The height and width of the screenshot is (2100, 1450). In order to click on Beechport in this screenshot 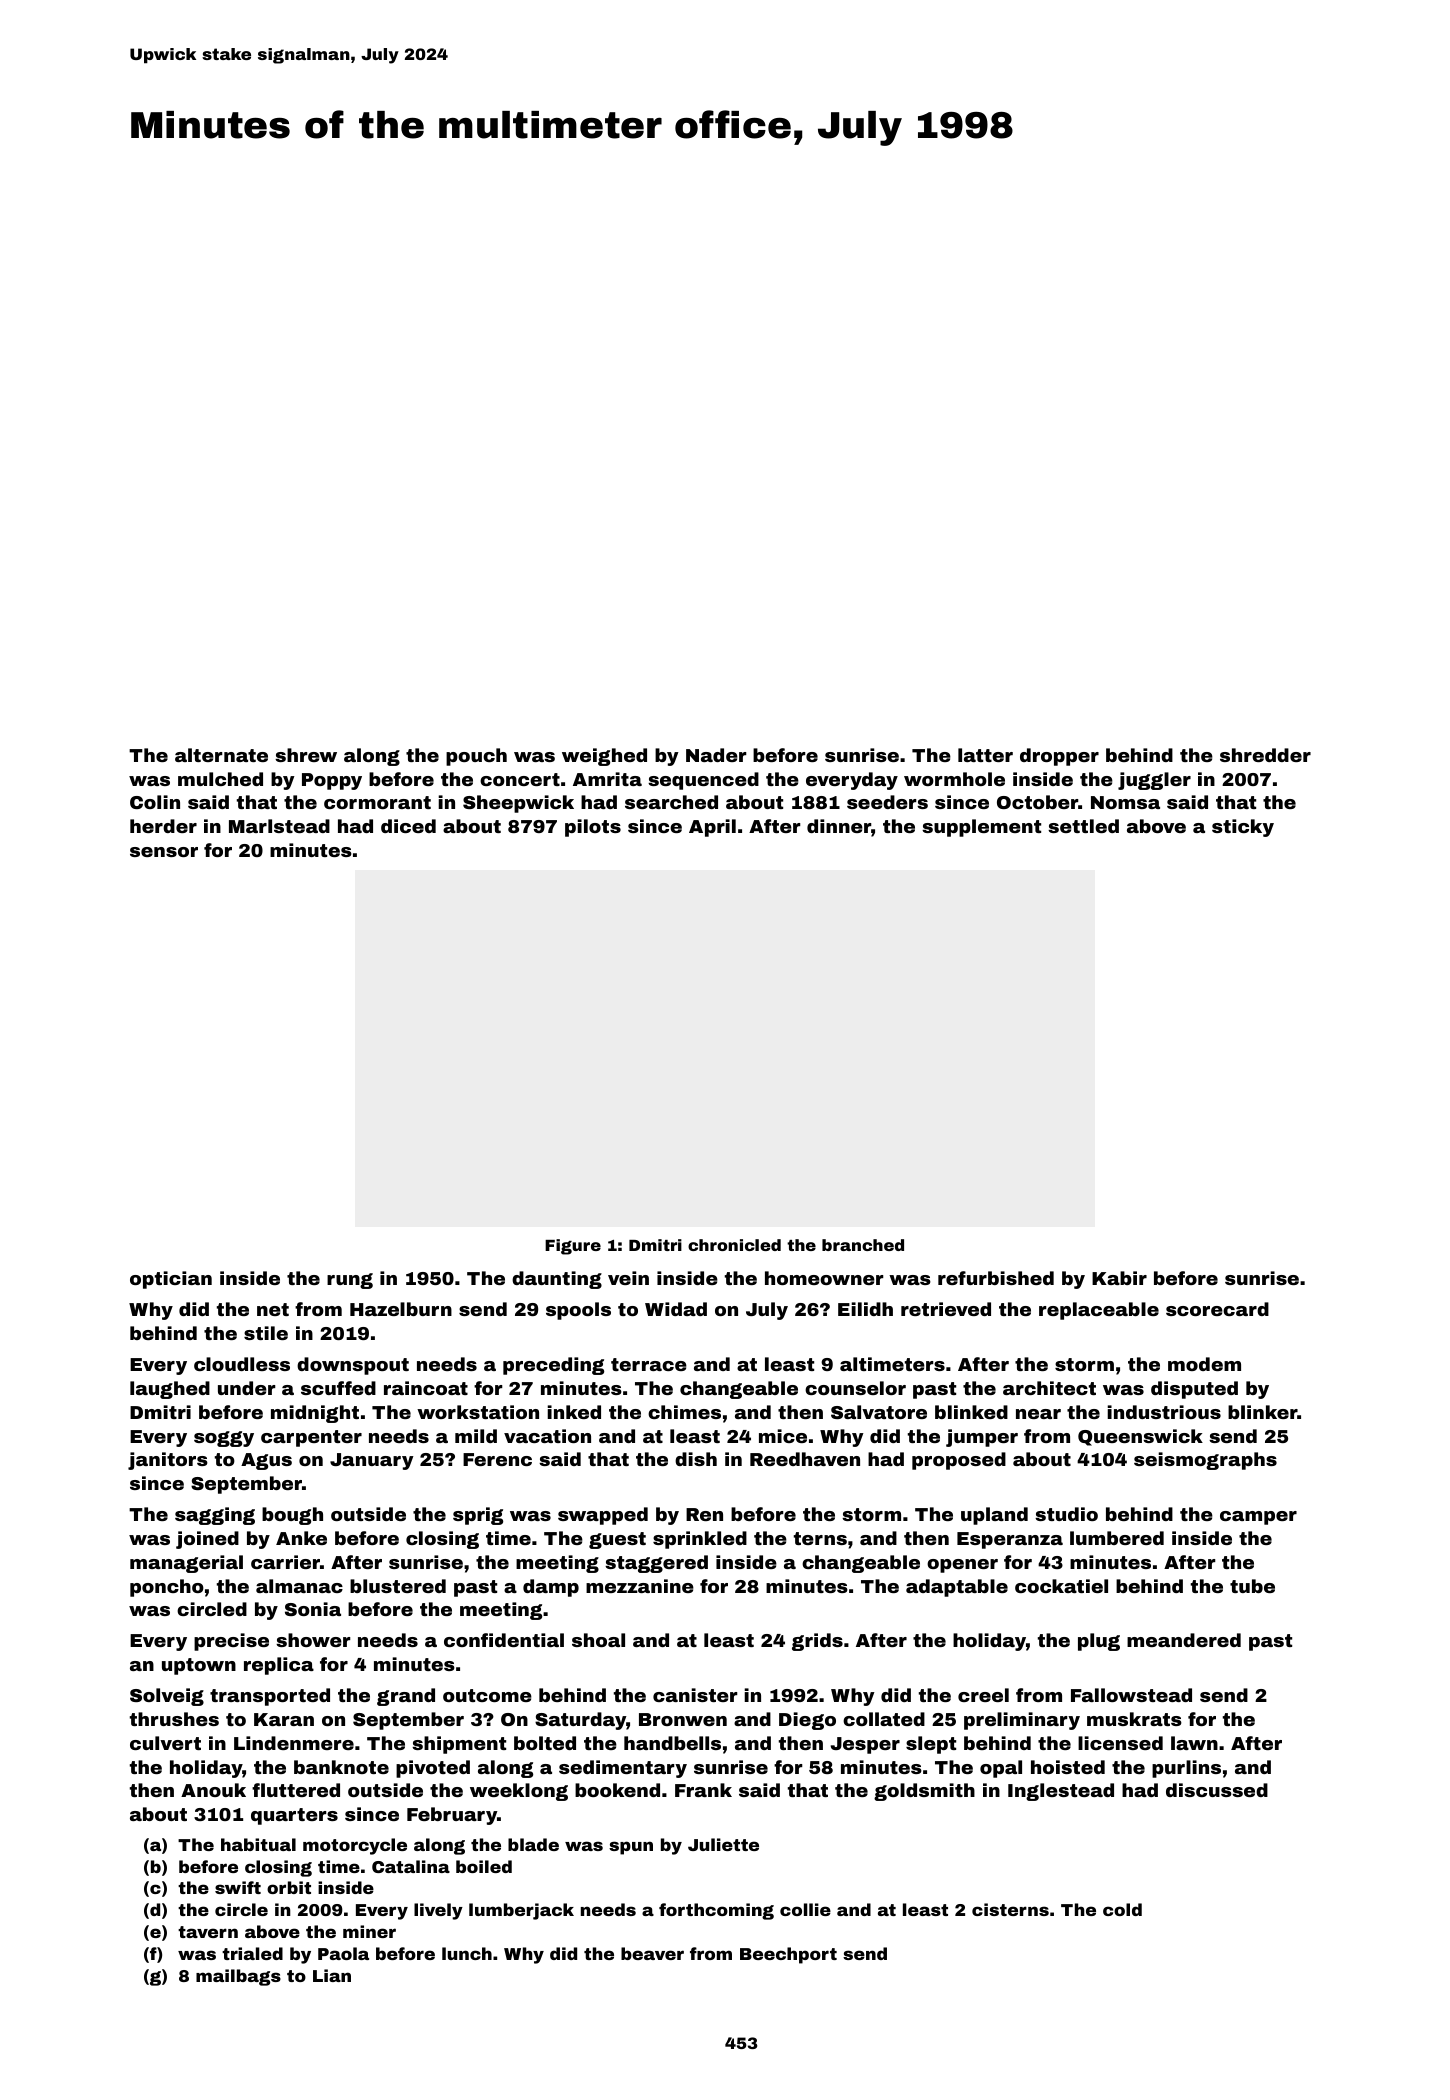, I will do `click(788, 1955)`.
